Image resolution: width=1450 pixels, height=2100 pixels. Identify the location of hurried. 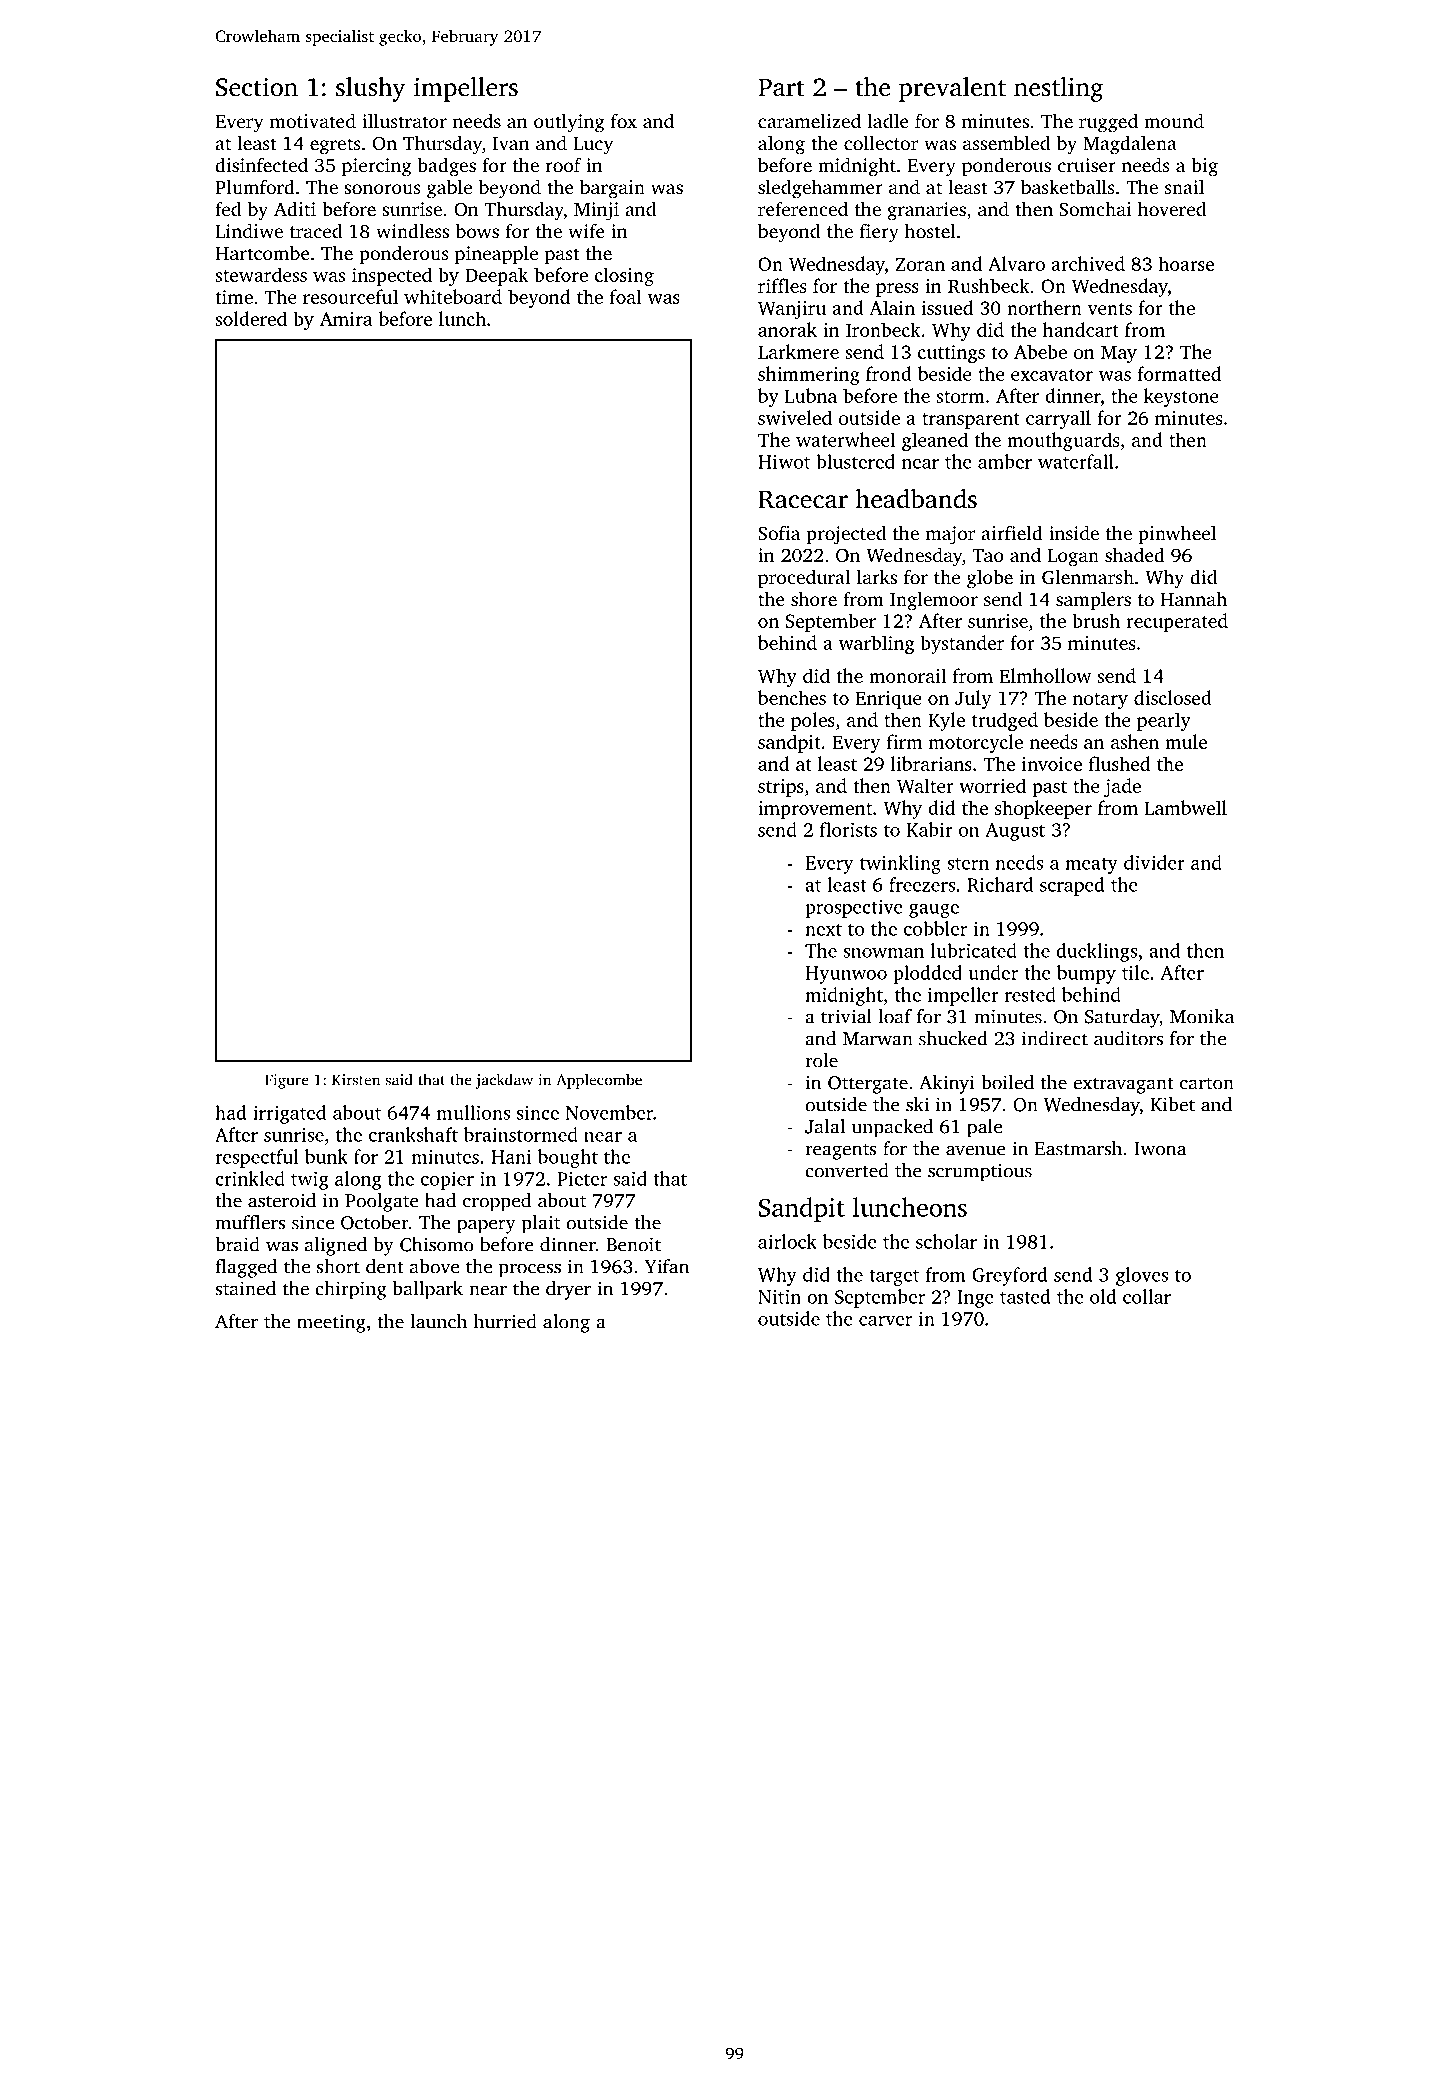
(505, 1321).
